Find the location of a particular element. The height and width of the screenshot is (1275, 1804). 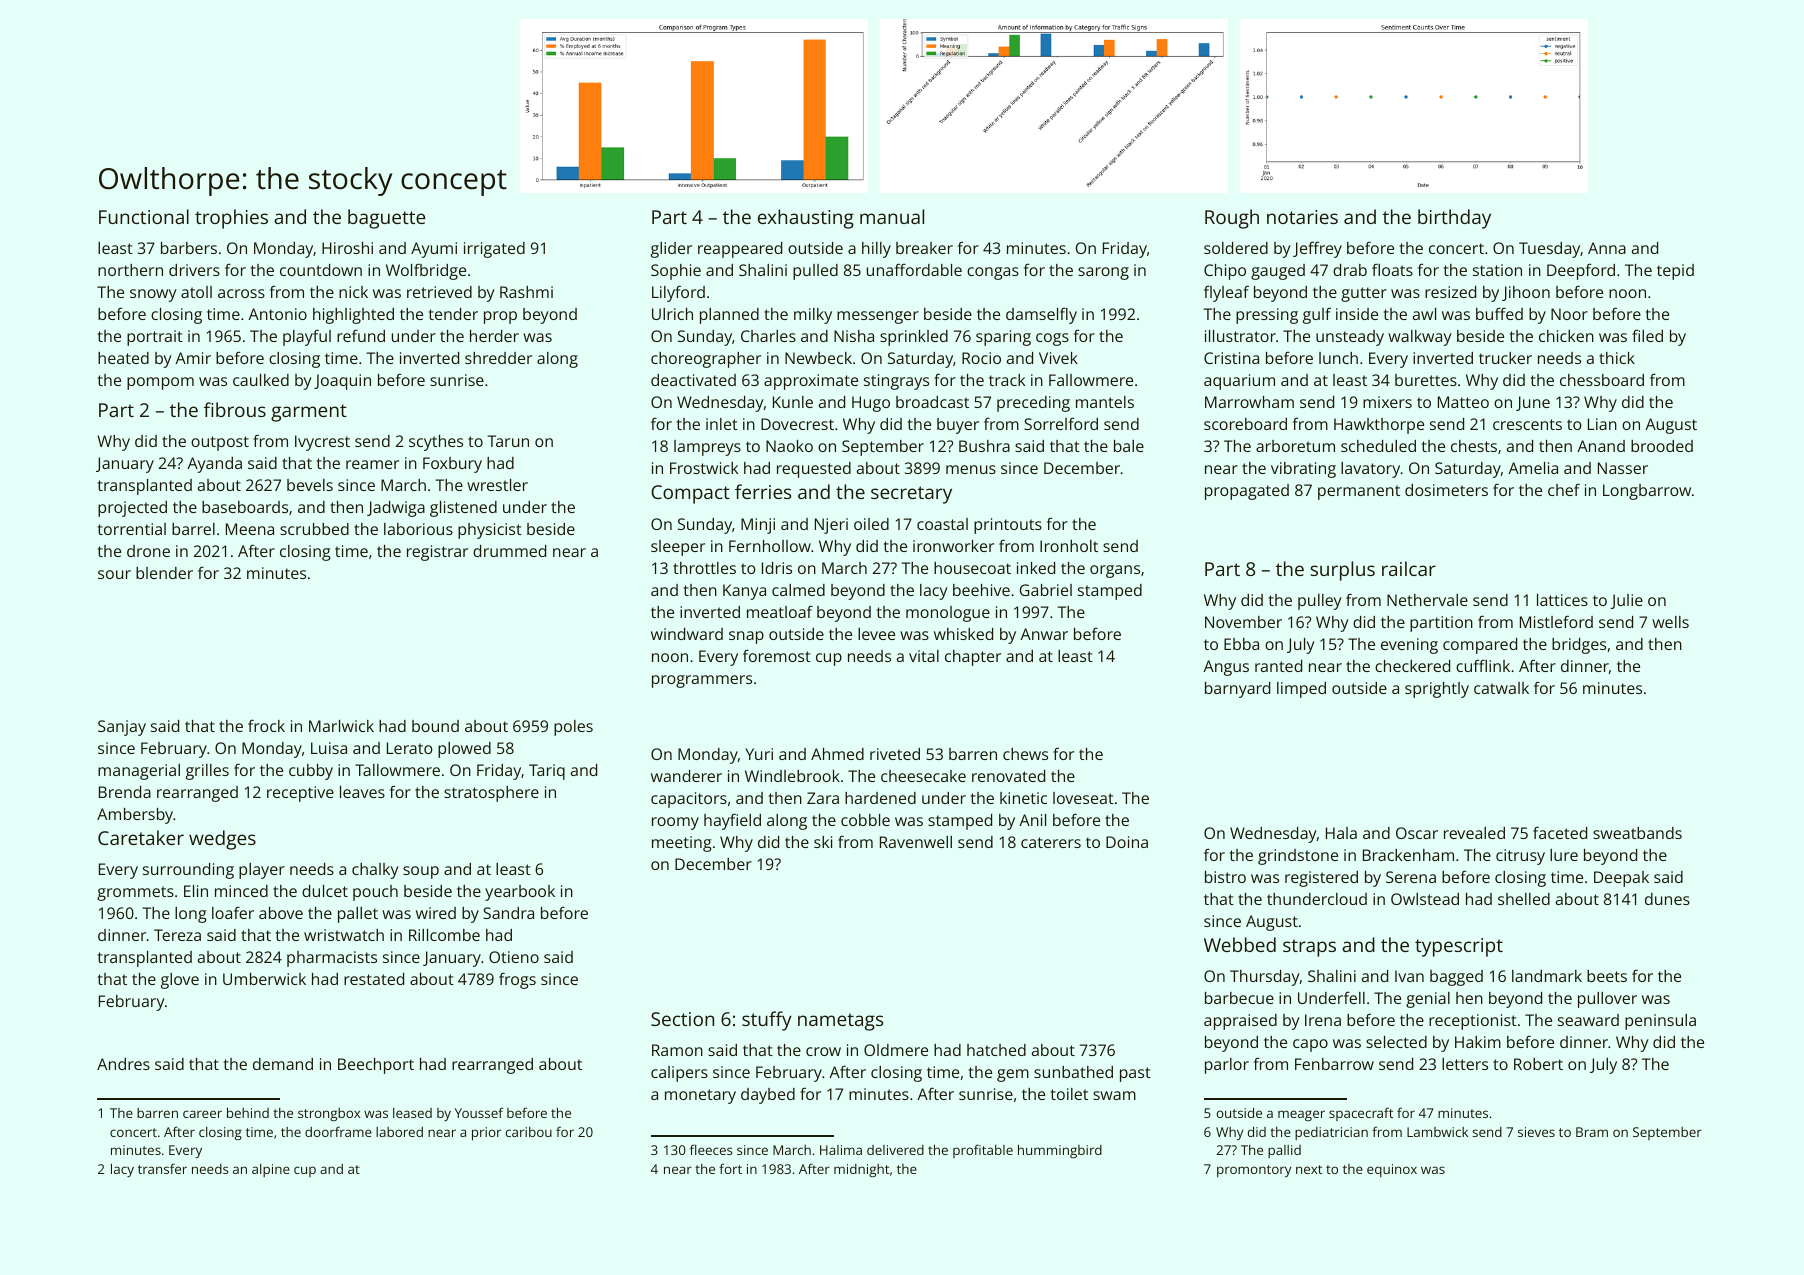

transfer is located at coordinates (162, 1168).
